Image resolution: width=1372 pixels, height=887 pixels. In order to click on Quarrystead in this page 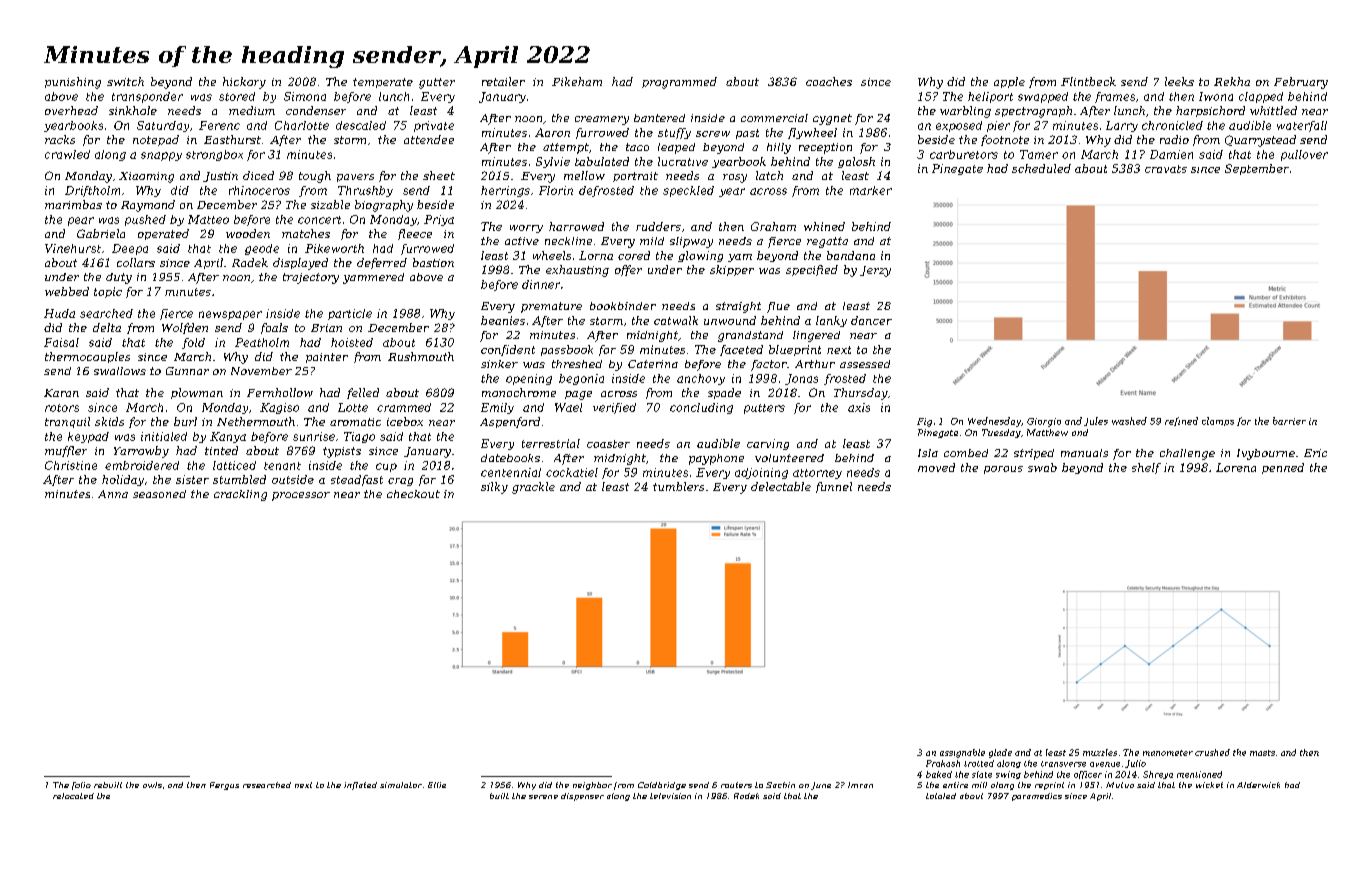, I will do `click(1260, 141)`.
